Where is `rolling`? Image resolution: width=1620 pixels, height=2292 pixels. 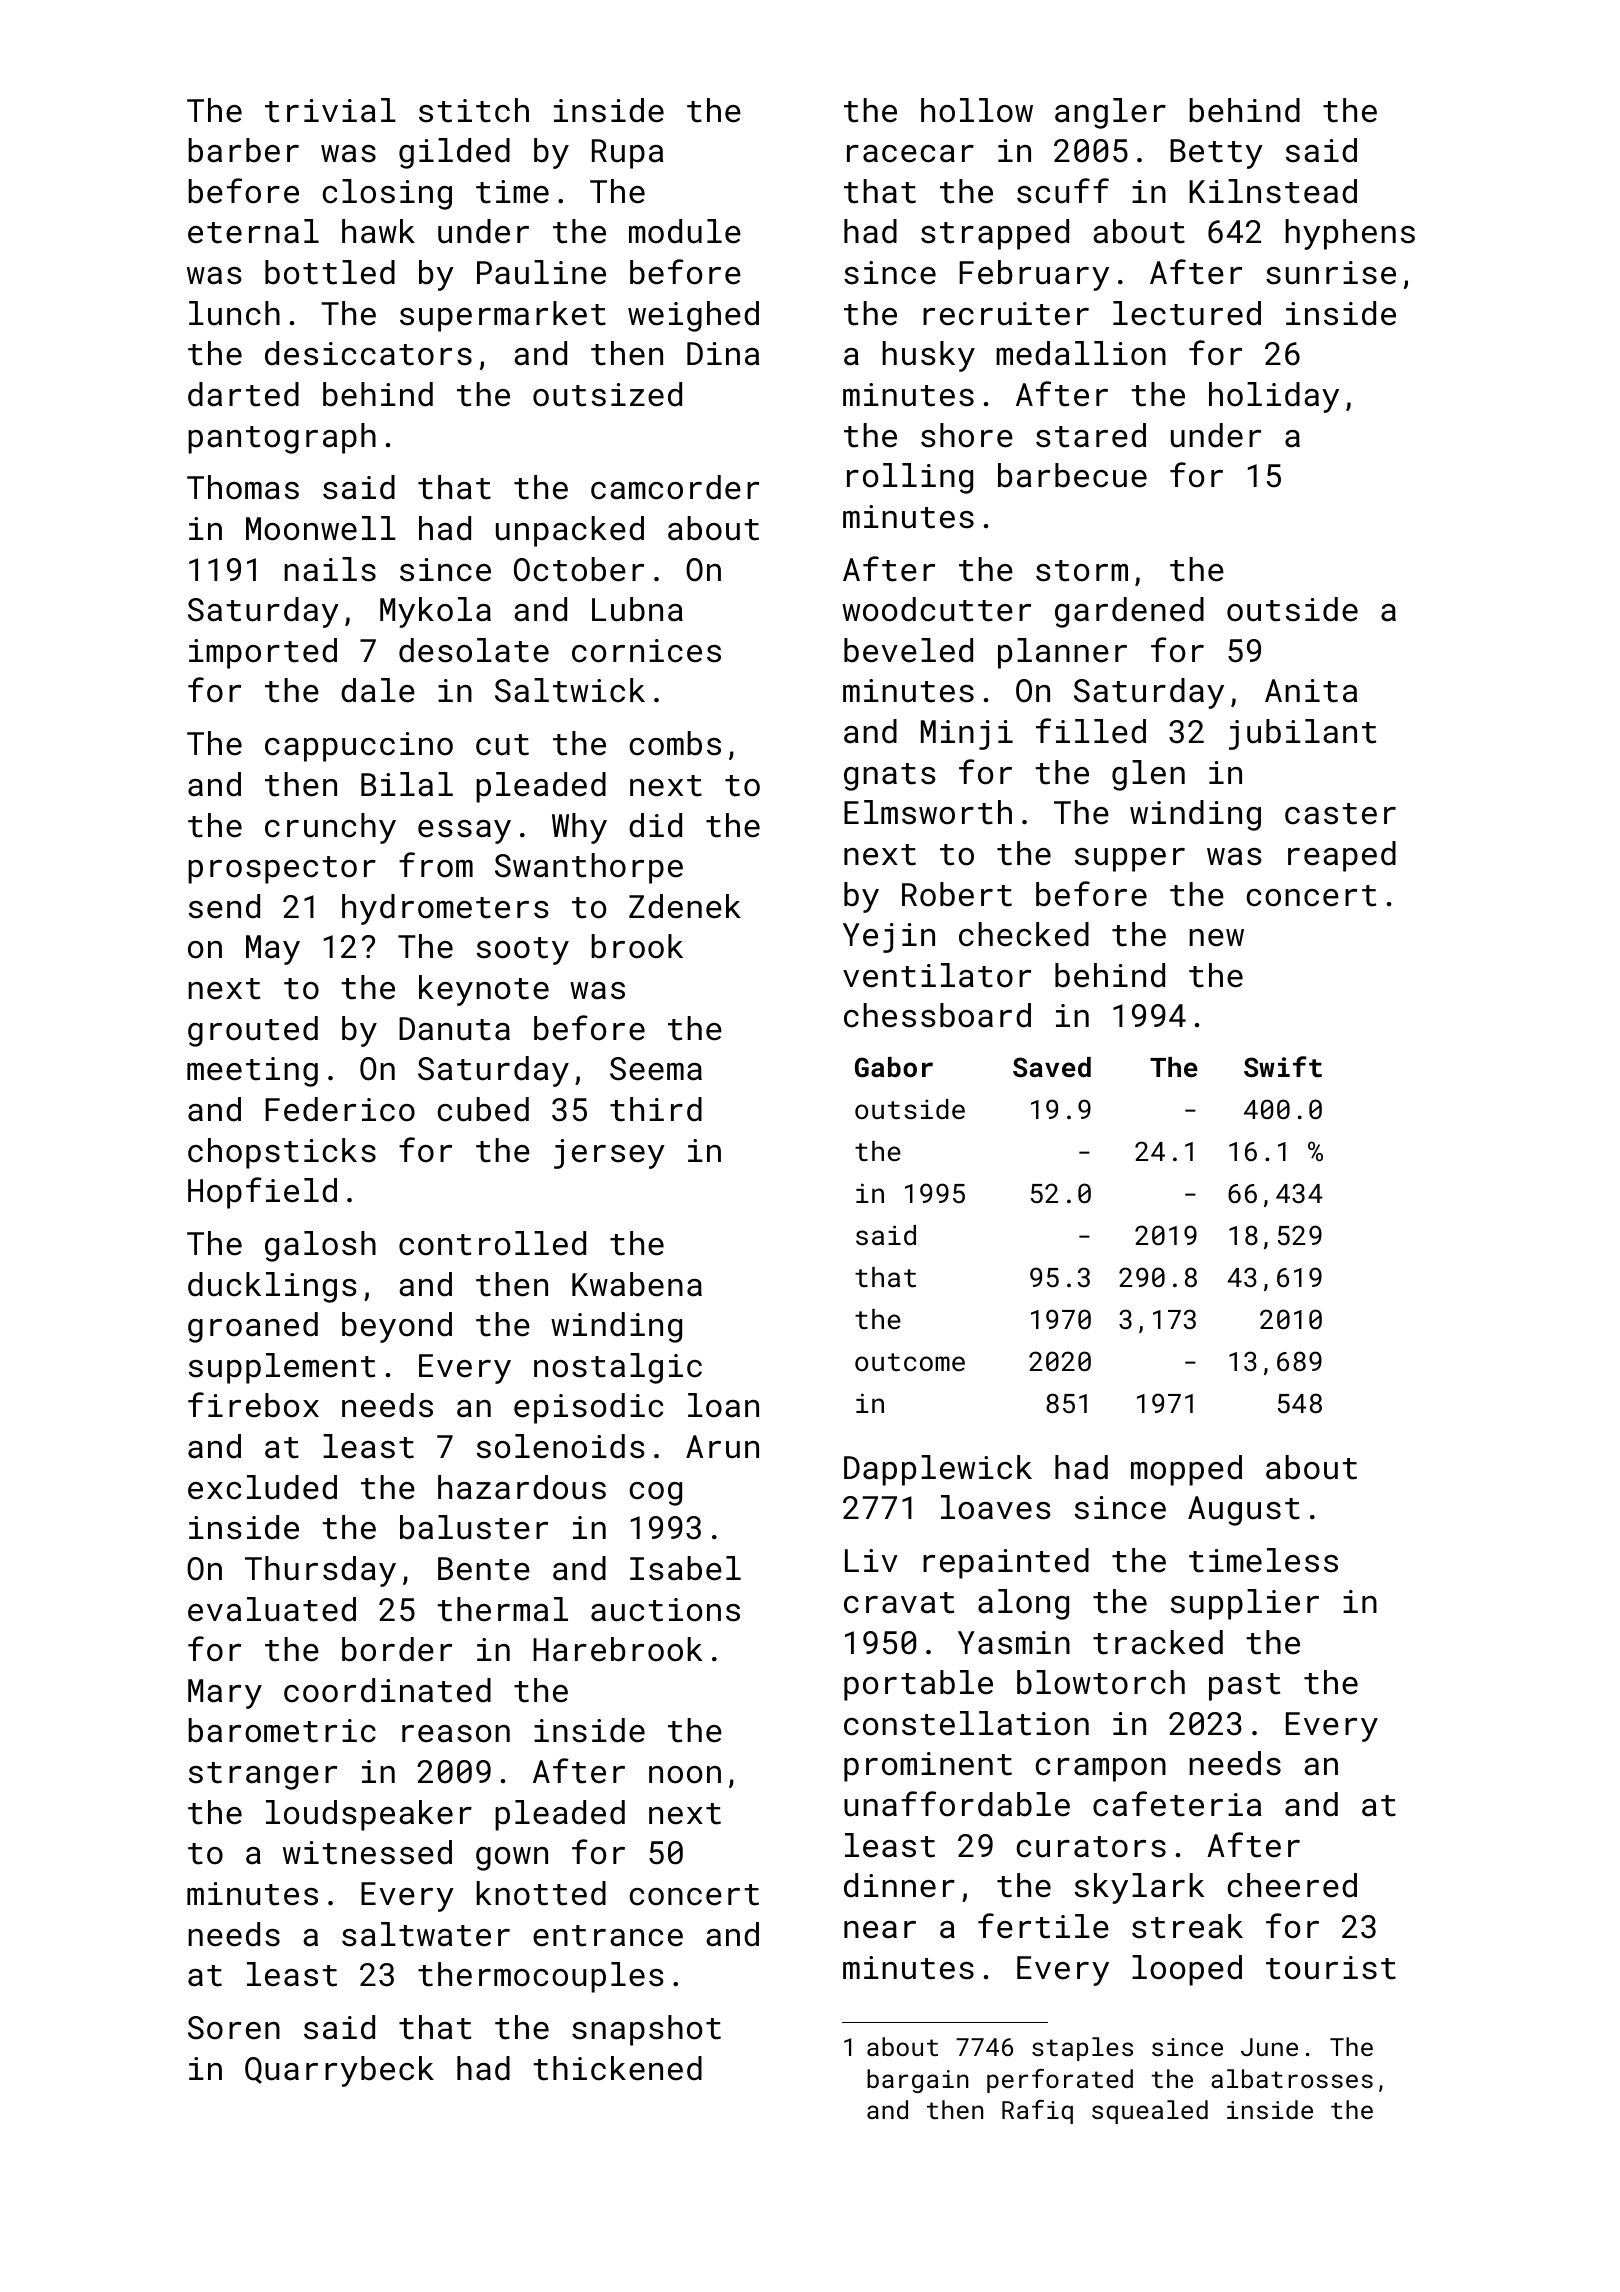
rolling is located at coordinates (910, 478).
